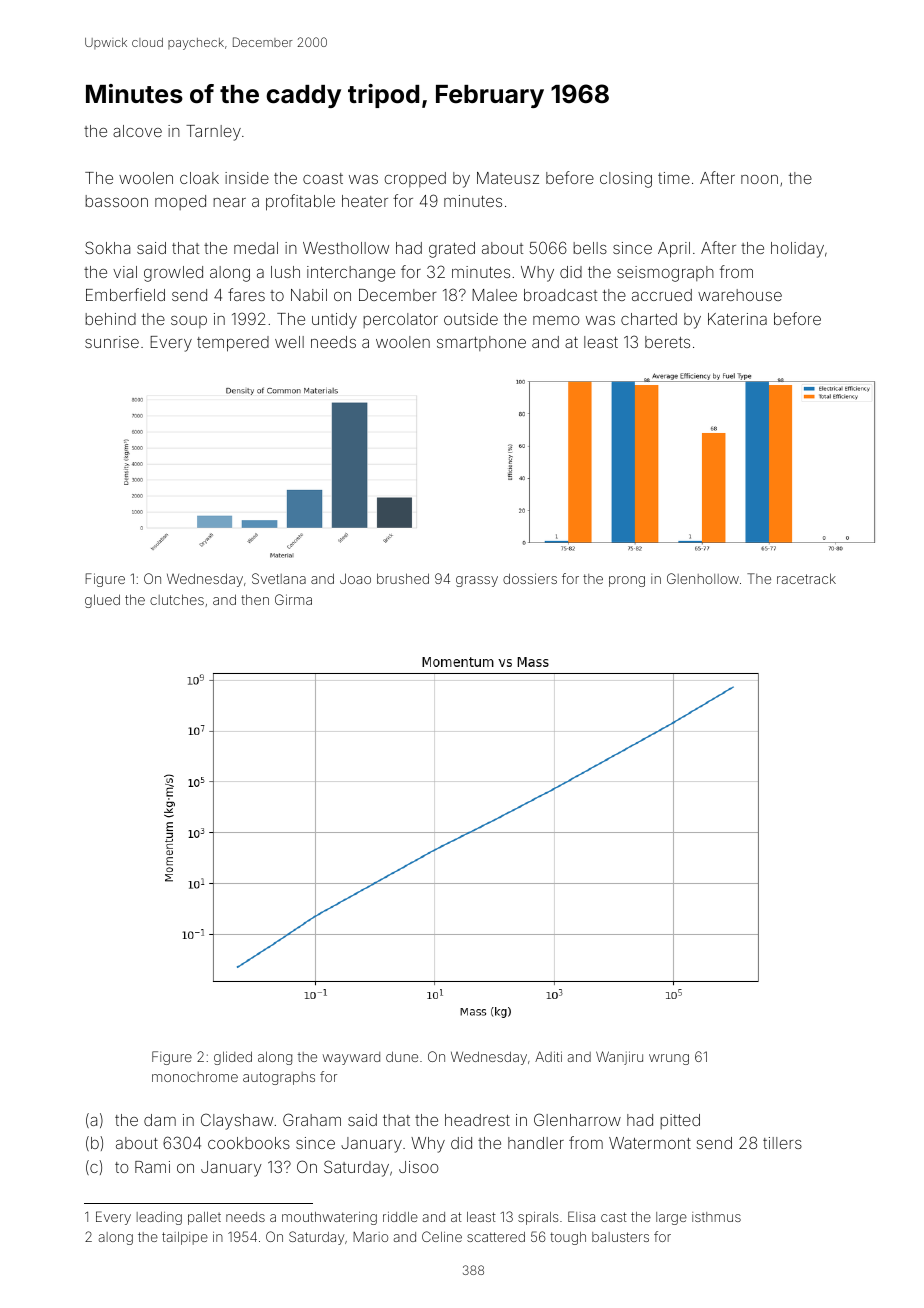 The width and height of the screenshot is (924, 1308). Describe the element at coordinates (415, 179) in the screenshot. I see `cropped` at that location.
